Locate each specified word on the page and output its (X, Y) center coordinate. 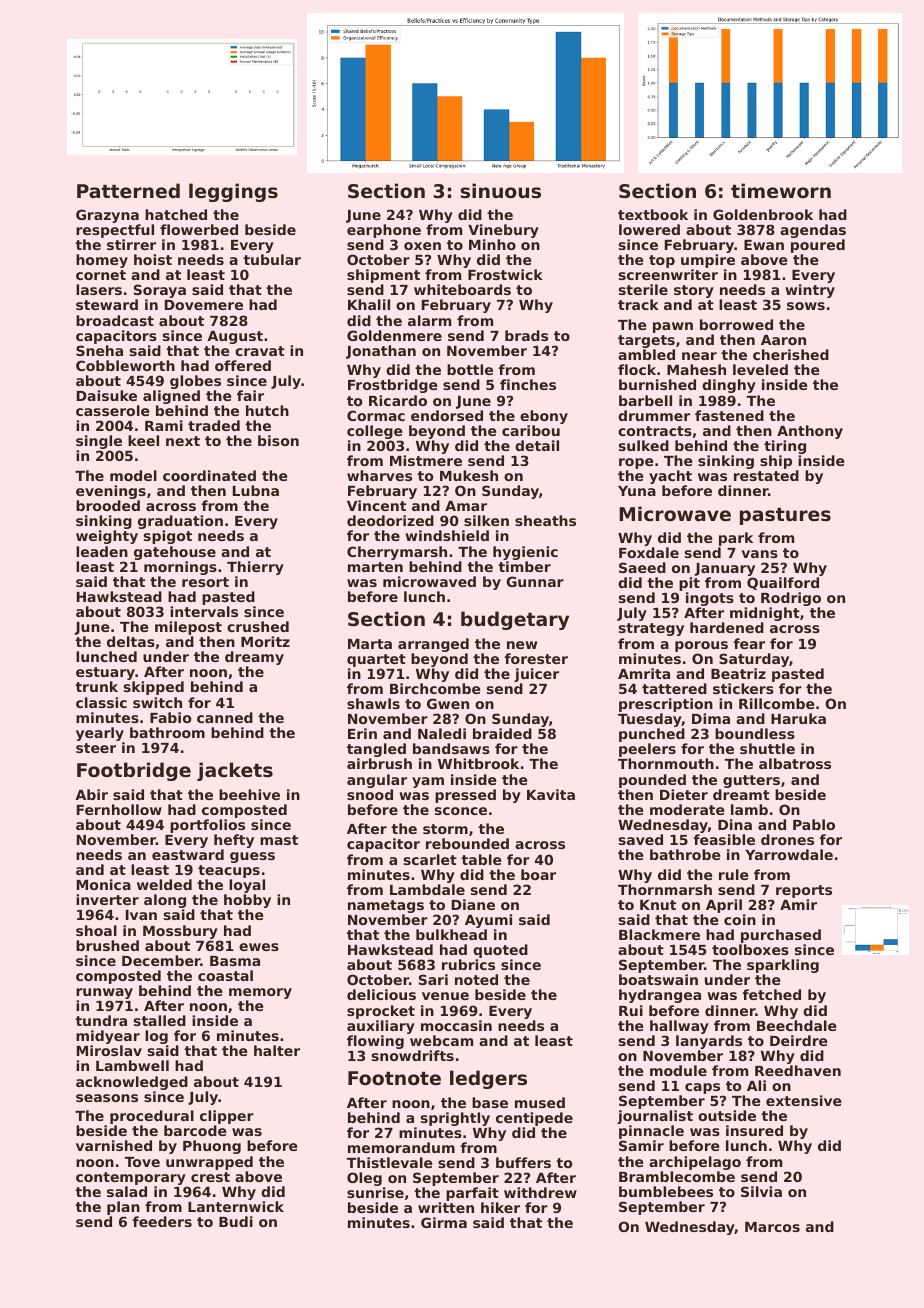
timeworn (781, 190)
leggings (233, 192)
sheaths (545, 520)
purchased (781, 936)
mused (540, 1102)
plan (123, 1208)
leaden (102, 551)
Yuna (637, 491)
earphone (384, 231)
